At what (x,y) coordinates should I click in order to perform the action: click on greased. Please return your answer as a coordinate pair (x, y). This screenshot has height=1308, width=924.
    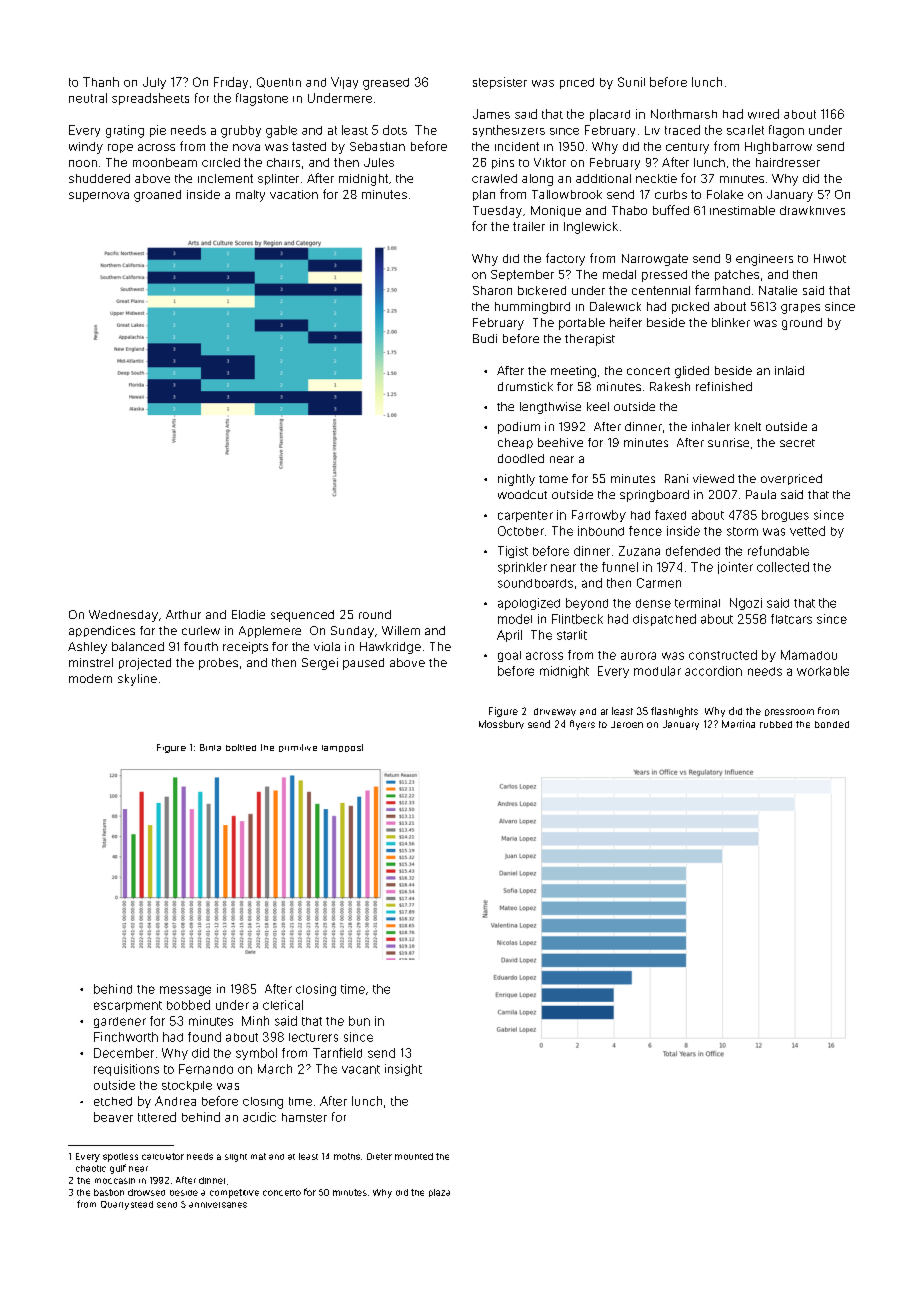
    Looking at the image, I should click on (386, 84).
